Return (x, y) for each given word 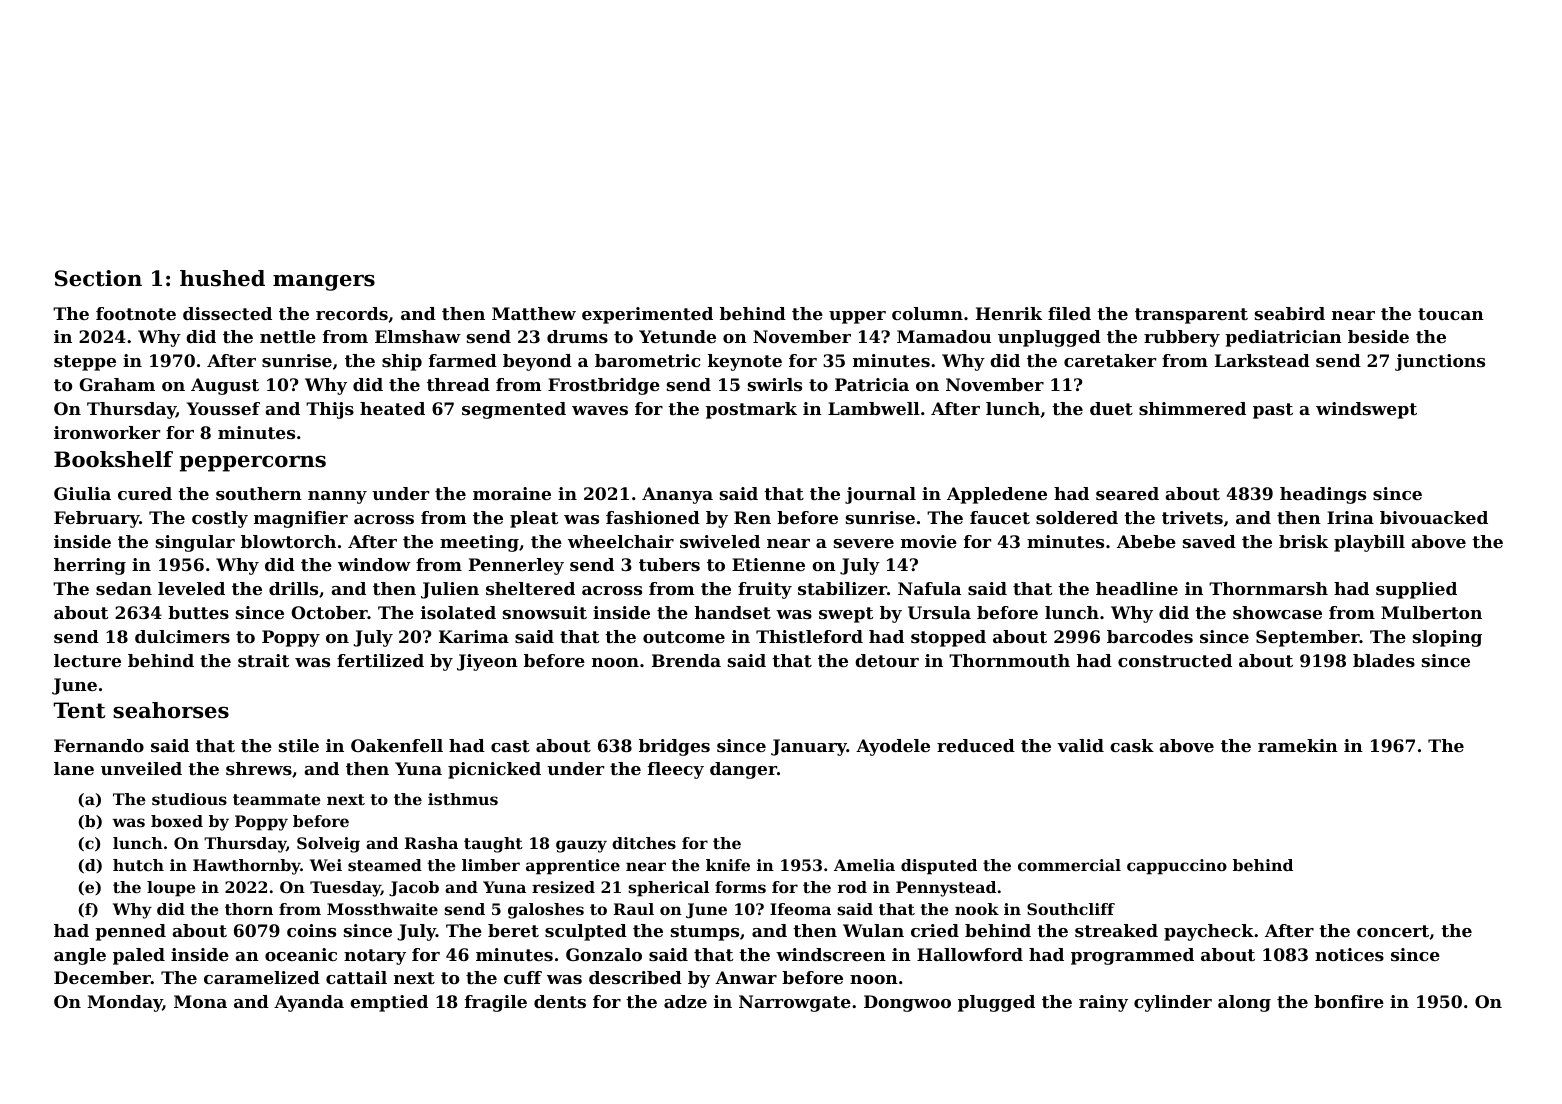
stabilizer (842, 588)
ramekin (1298, 745)
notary (375, 957)
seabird (1290, 313)
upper (857, 317)
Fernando (99, 745)
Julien (450, 590)
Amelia (864, 865)
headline (1137, 588)
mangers (324, 283)
